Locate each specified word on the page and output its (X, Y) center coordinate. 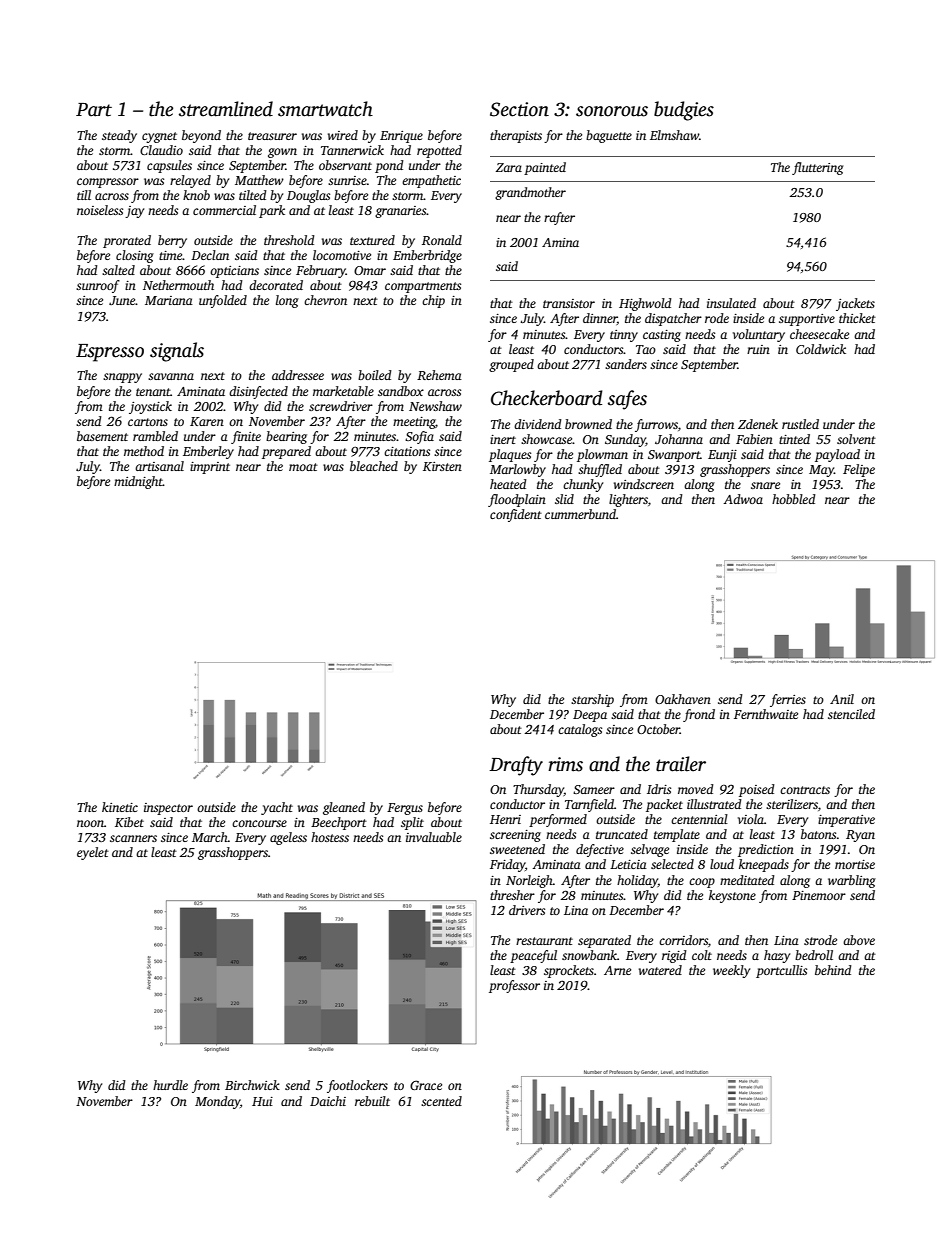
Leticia (628, 864)
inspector (168, 809)
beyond (201, 136)
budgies (684, 111)
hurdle (170, 1085)
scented (441, 1101)
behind (833, 970)
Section (519, 109)
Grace (426, 1085)
